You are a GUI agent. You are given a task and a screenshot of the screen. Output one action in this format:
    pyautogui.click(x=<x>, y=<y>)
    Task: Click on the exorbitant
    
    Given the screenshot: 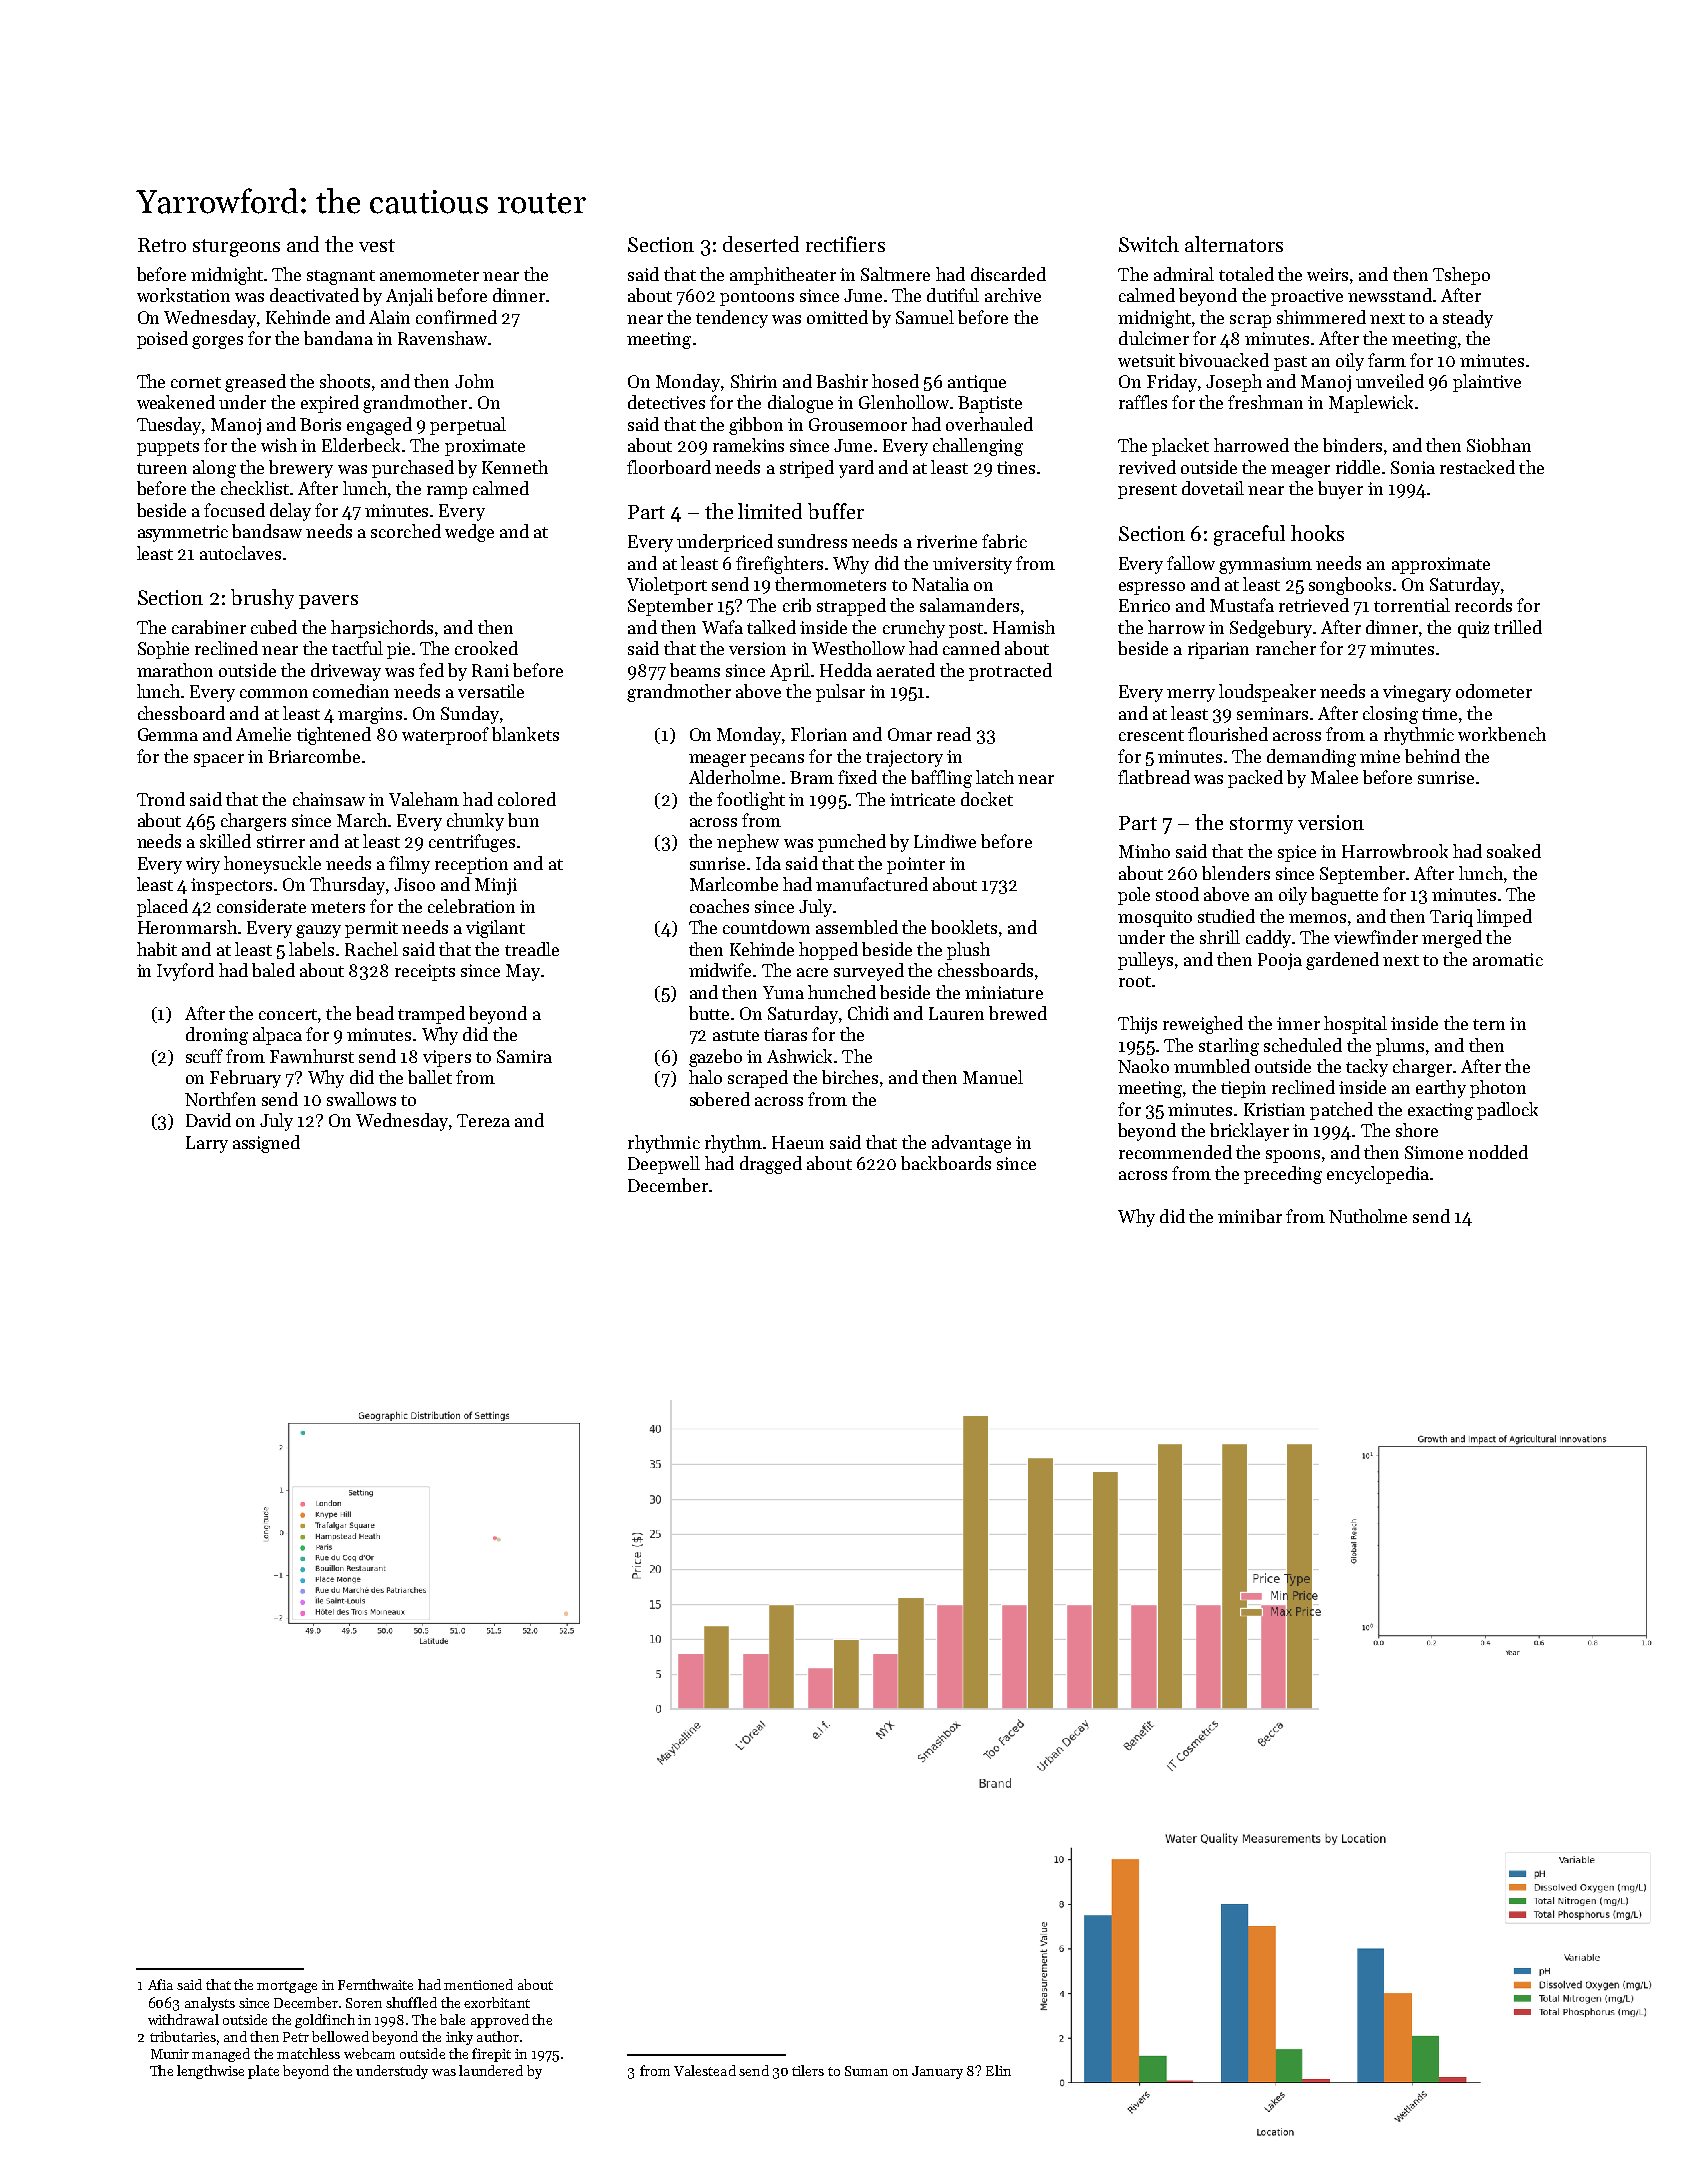 What is the action you would take?
    pyautogui.click(x=497, y=2002)
